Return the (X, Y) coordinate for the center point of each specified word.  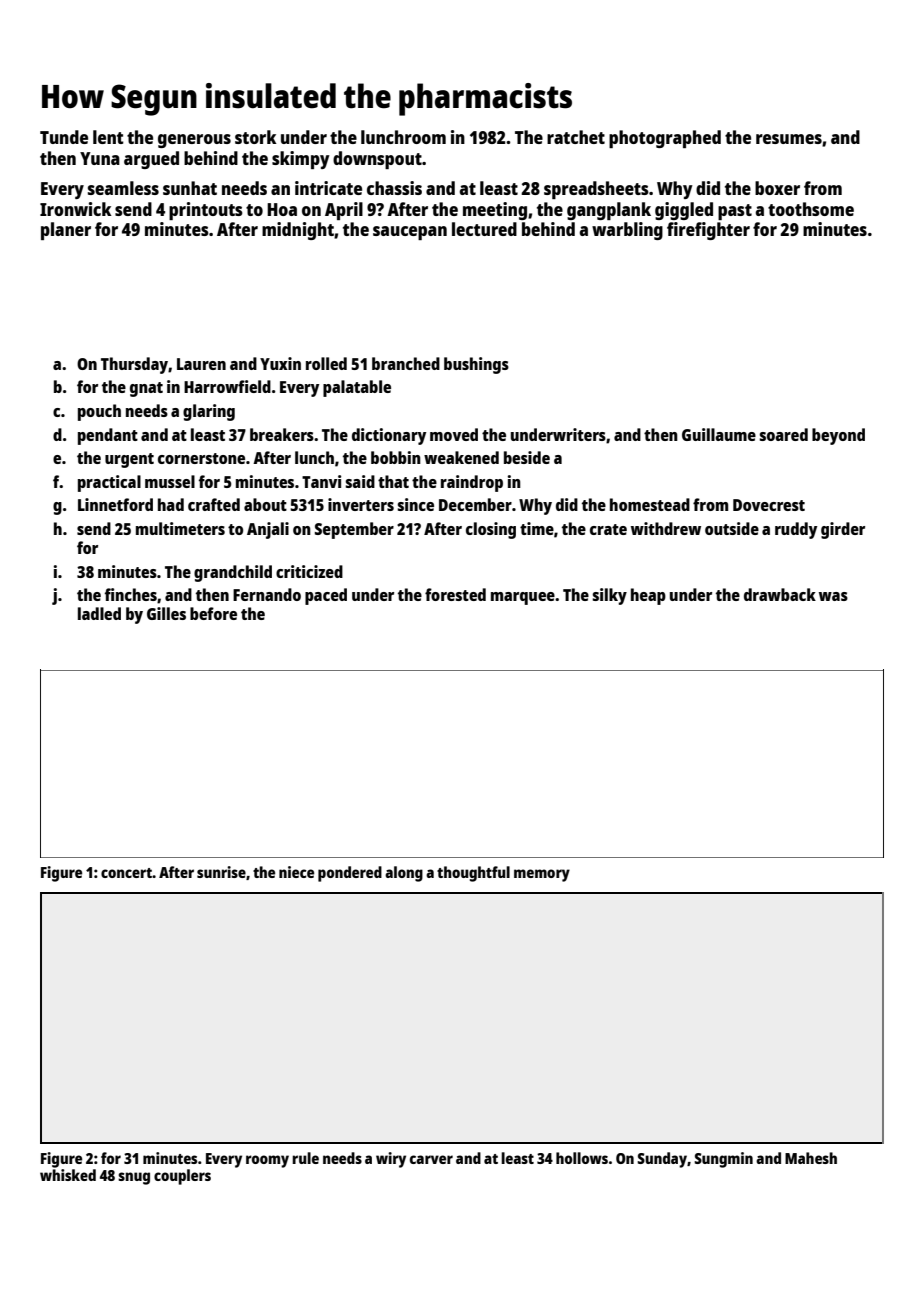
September (354, 530)
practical (109, 483)
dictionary (389, 436)
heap (648, 596)
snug (134, 1178)
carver (431, 1159)
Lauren (201, 364)
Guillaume (719, 434)
